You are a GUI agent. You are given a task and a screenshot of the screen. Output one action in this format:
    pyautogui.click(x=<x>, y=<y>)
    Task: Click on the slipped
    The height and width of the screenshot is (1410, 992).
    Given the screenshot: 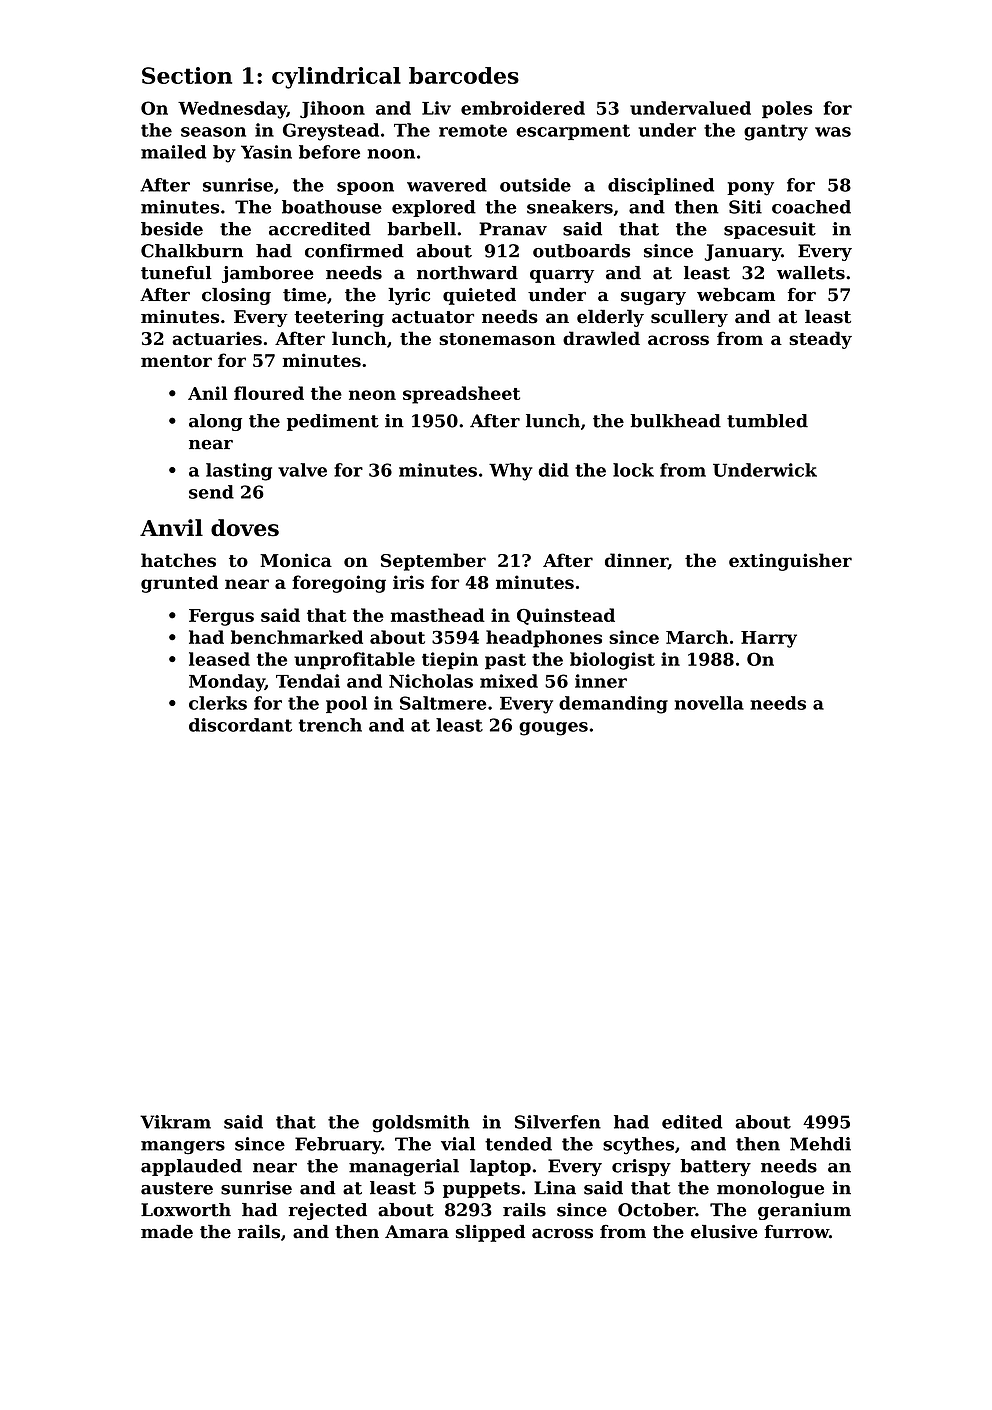 What is the action you would take?
    pyautogui.click(x=490, y=1233)
